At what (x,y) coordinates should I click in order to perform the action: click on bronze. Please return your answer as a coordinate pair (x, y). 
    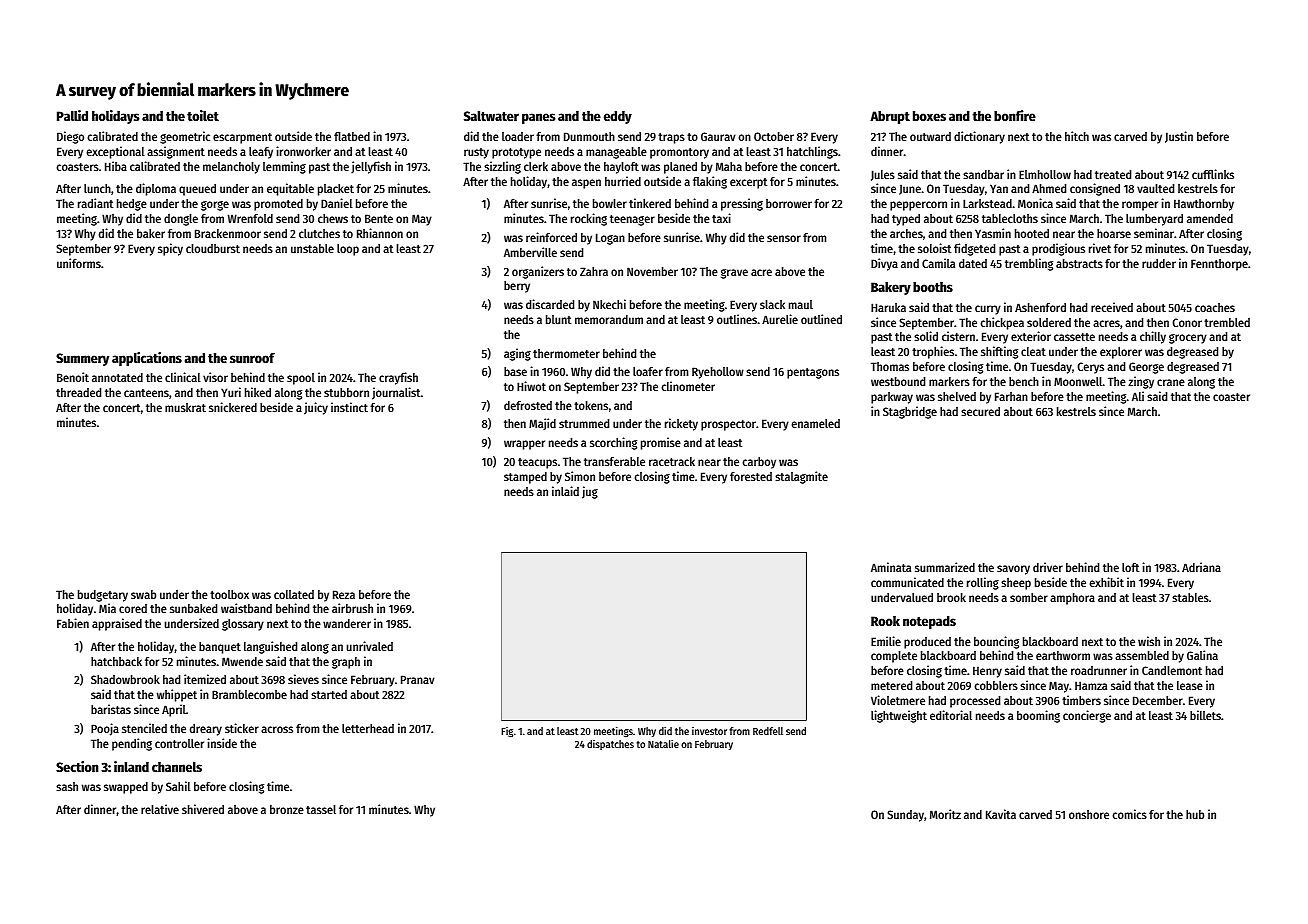
    Looking at the image, I should click on (287, 809).
